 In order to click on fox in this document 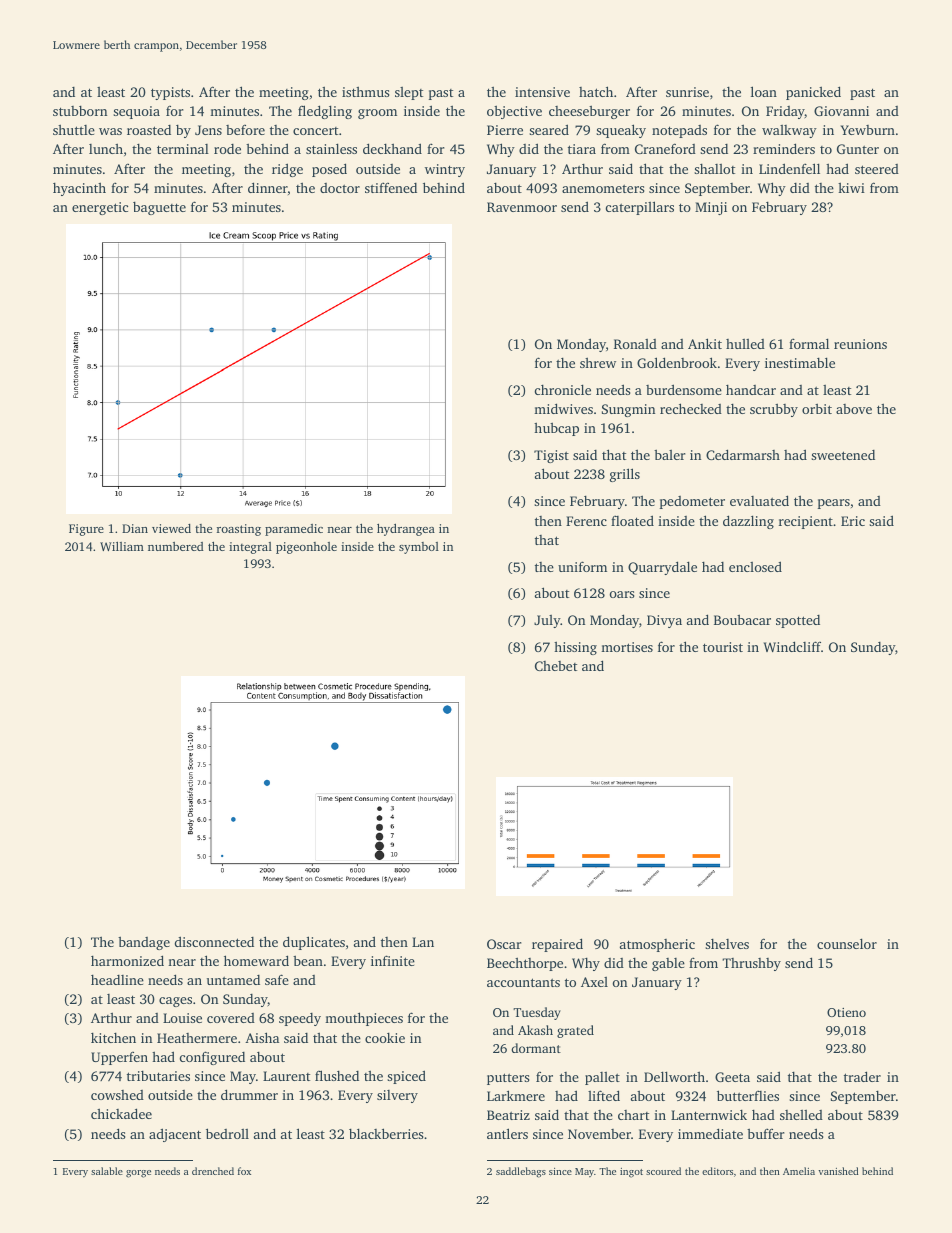, I will do `click(244, 1171)`.
